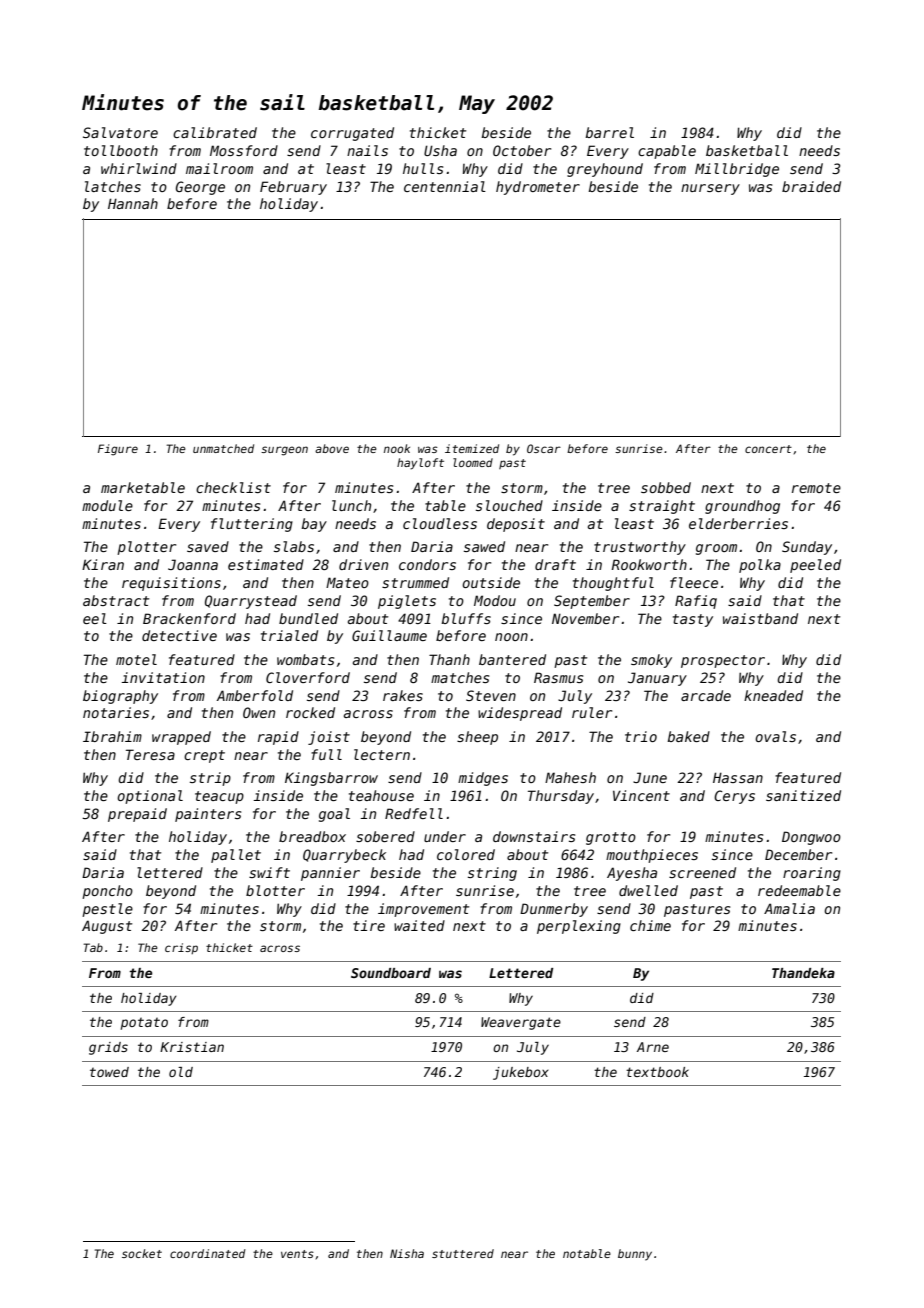 Image resolution: width=924 pixels, height=1308 pixels. I want to click on waited, so click(419, 925).
